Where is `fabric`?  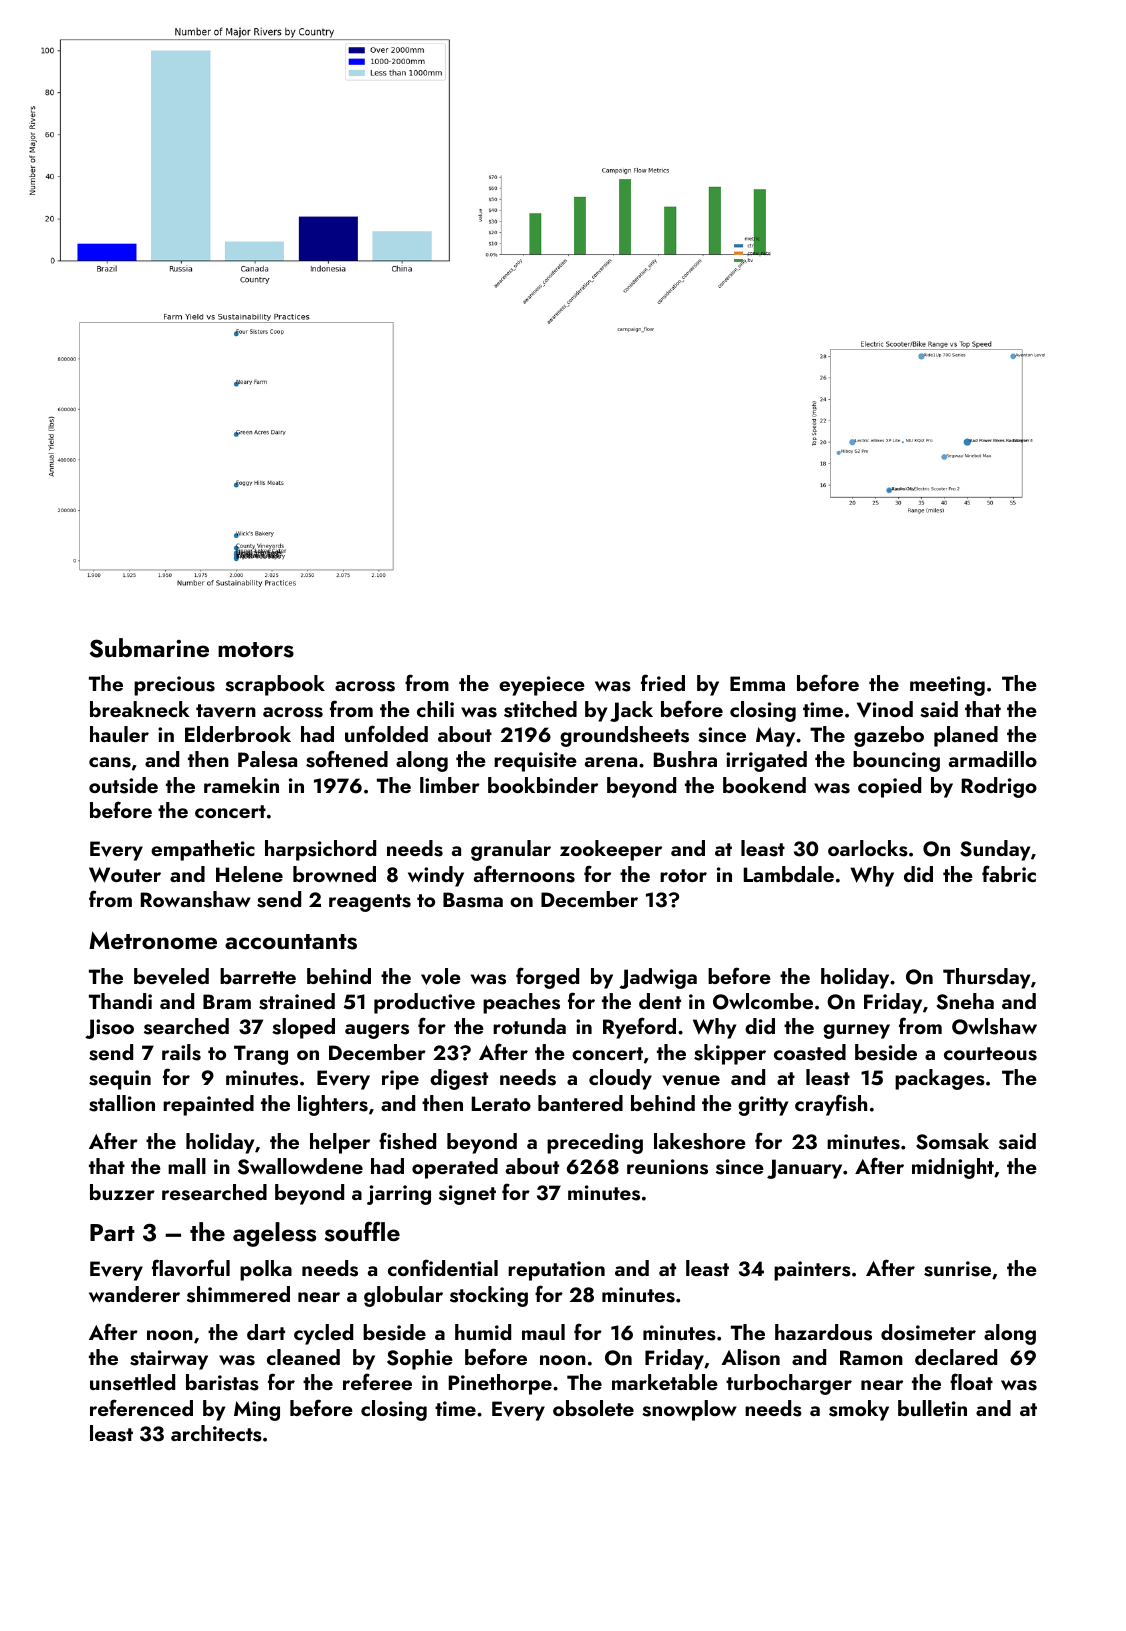
fabric is located at coordinates (1009, 873).
